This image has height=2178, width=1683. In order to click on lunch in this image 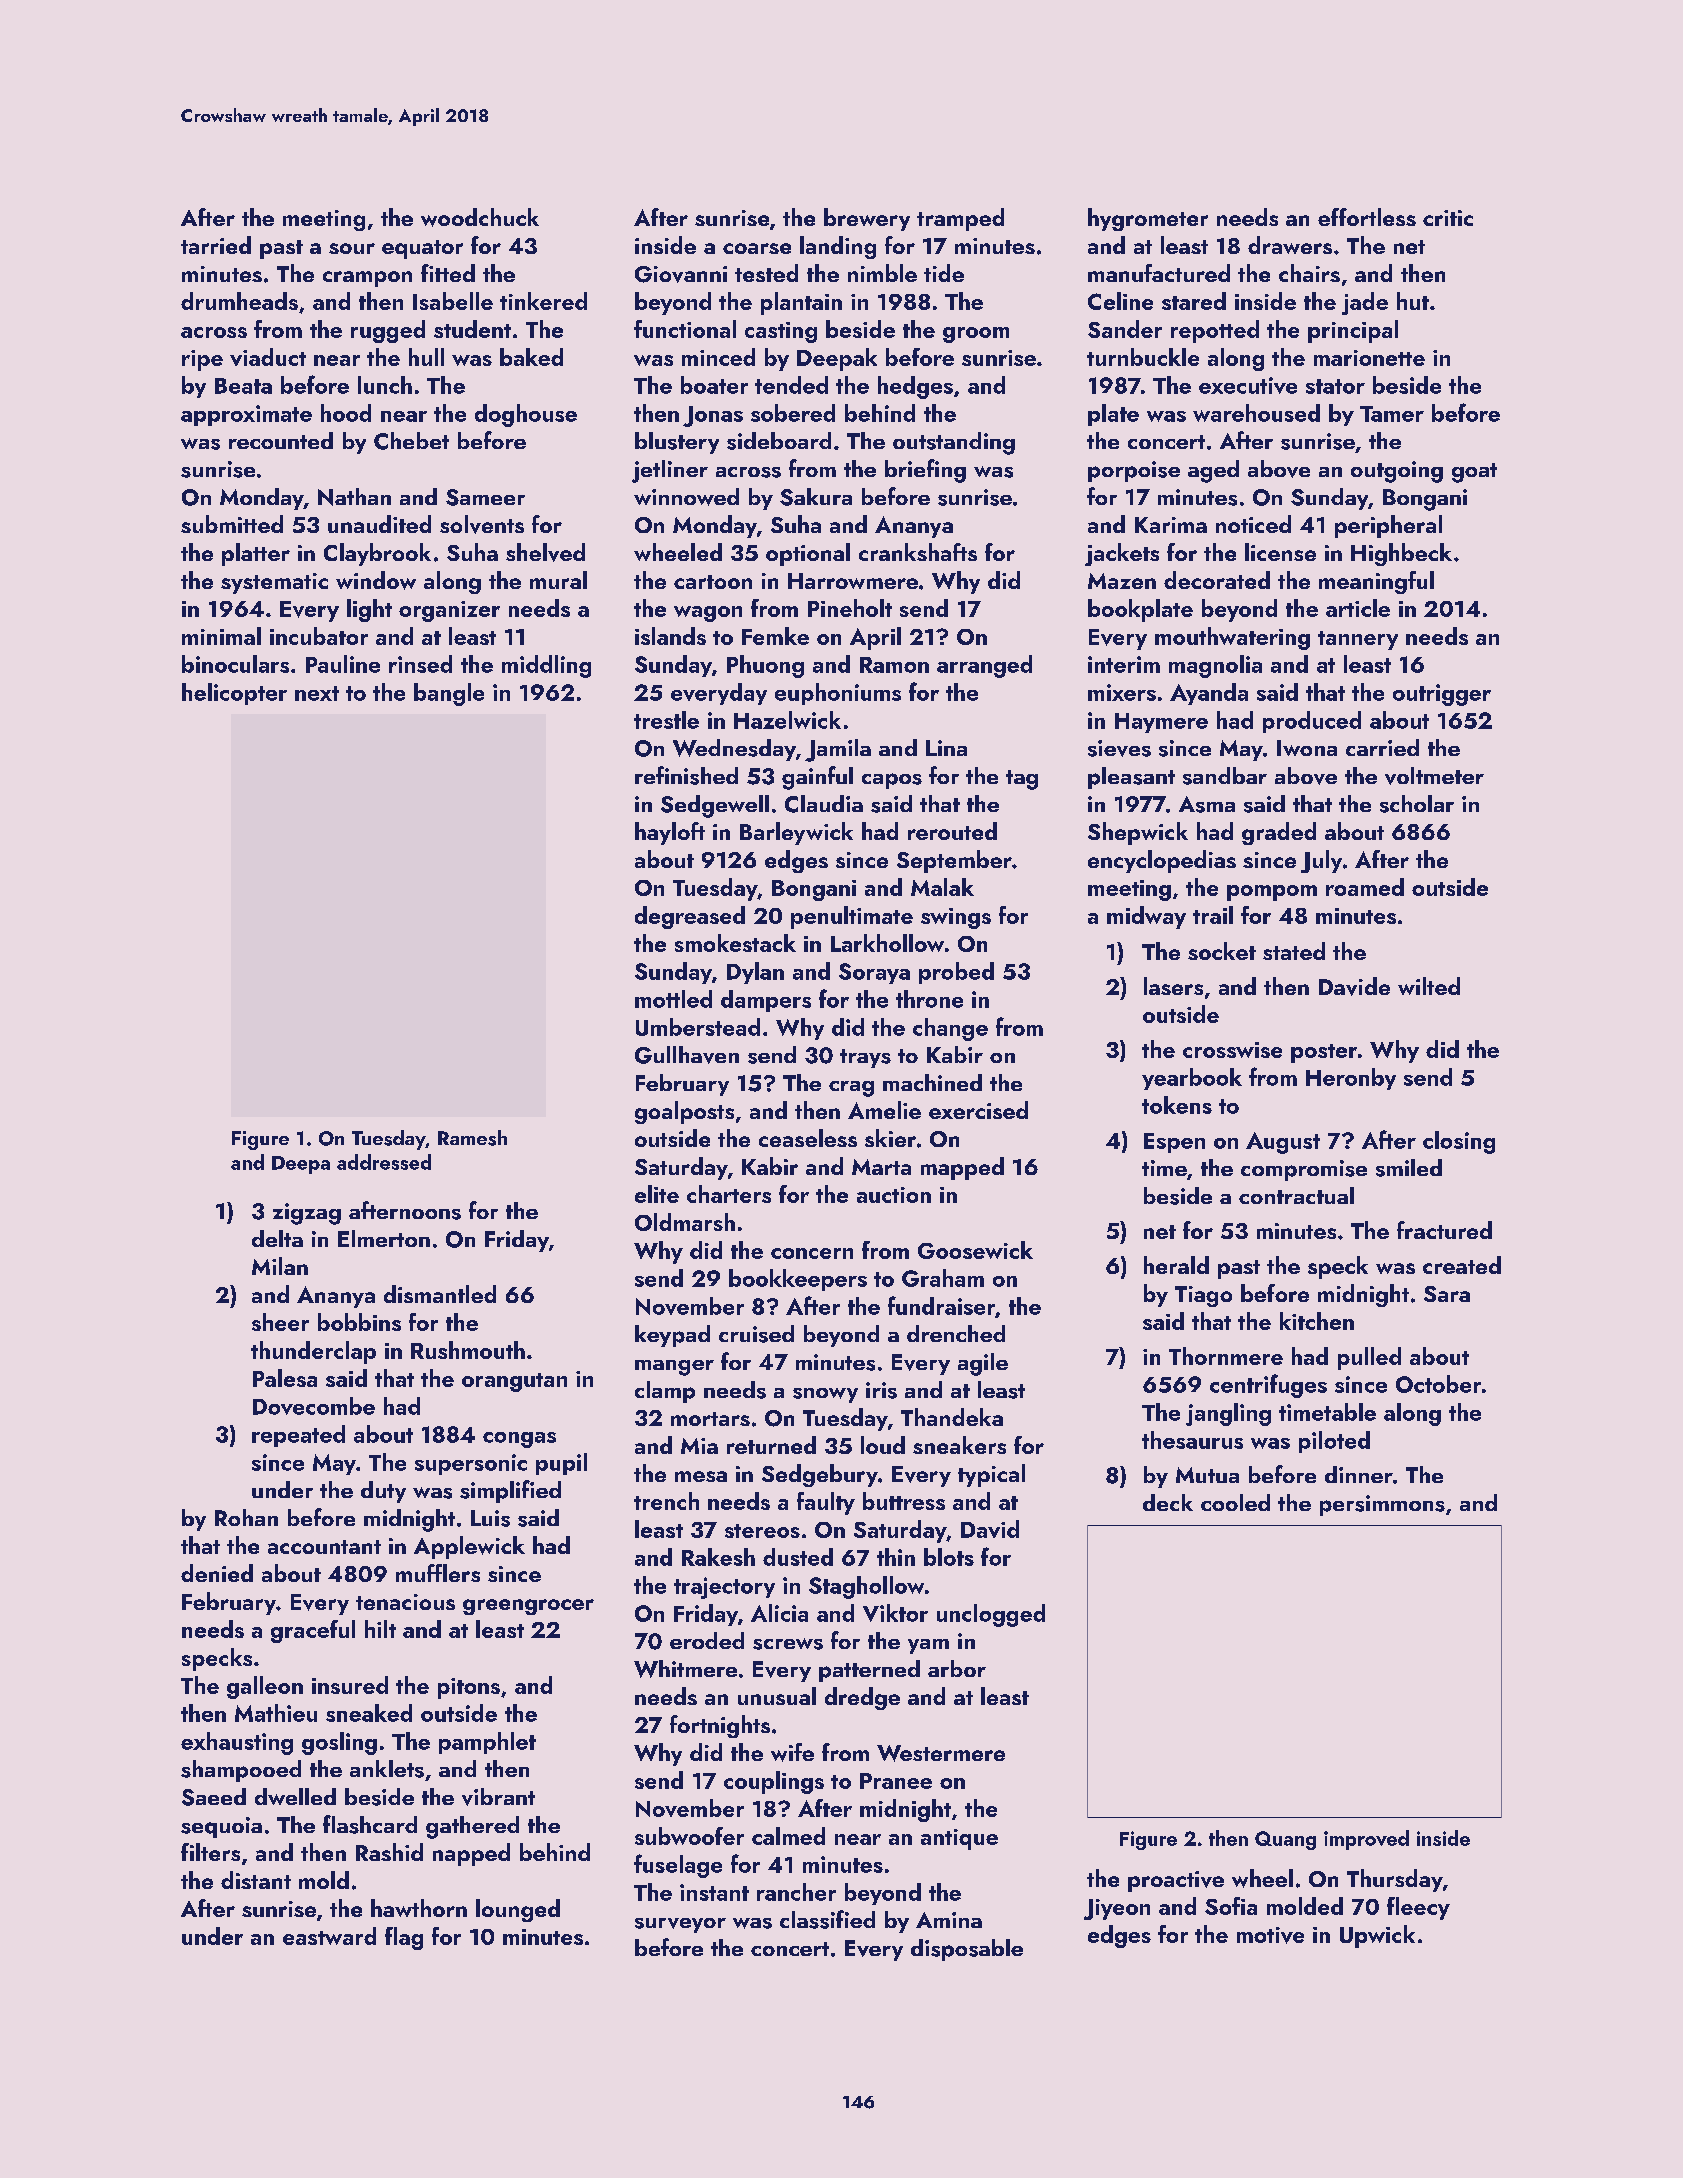, I will do `click(385, 385)`.
